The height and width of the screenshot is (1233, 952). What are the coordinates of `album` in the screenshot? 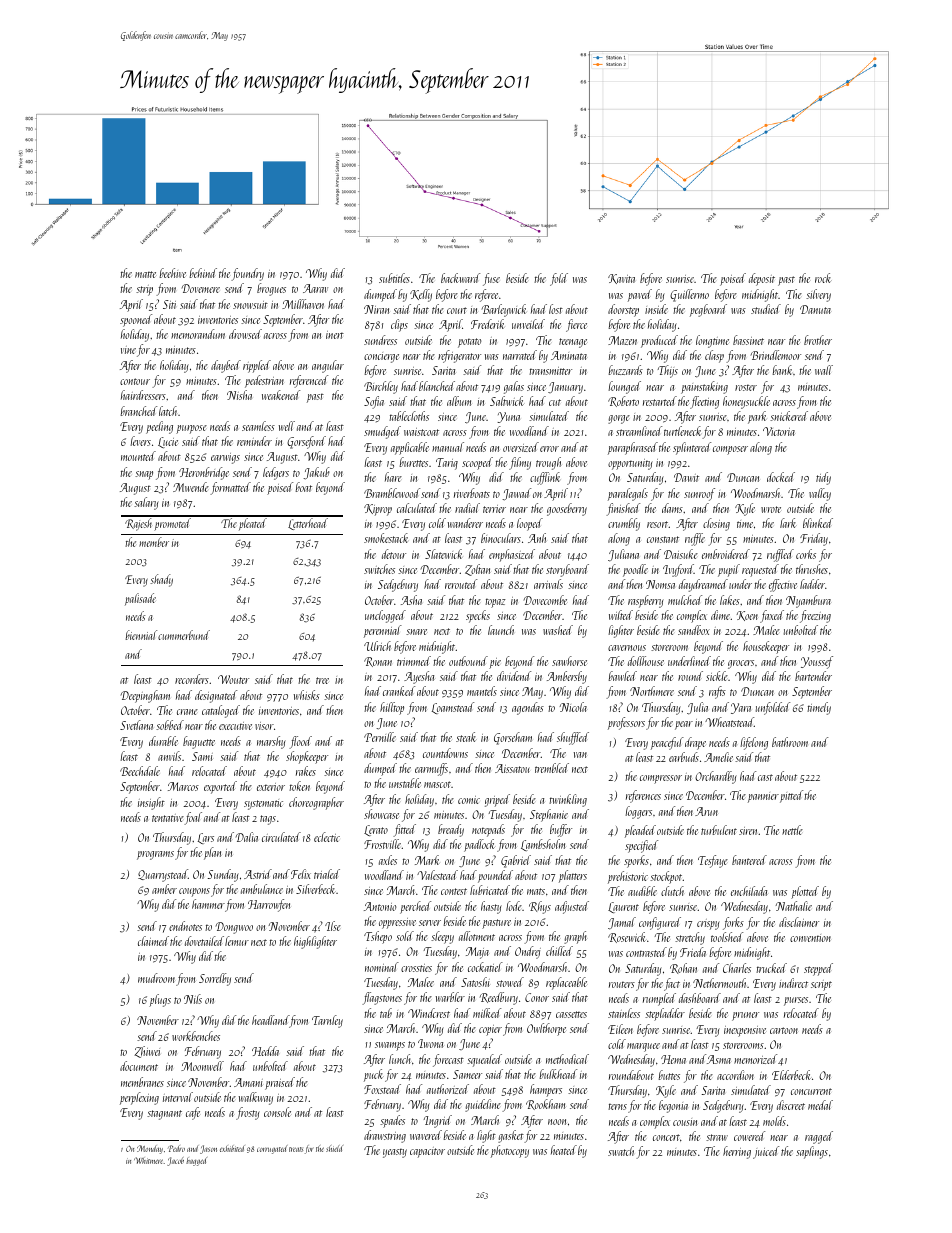 It's located at (459, 401).
